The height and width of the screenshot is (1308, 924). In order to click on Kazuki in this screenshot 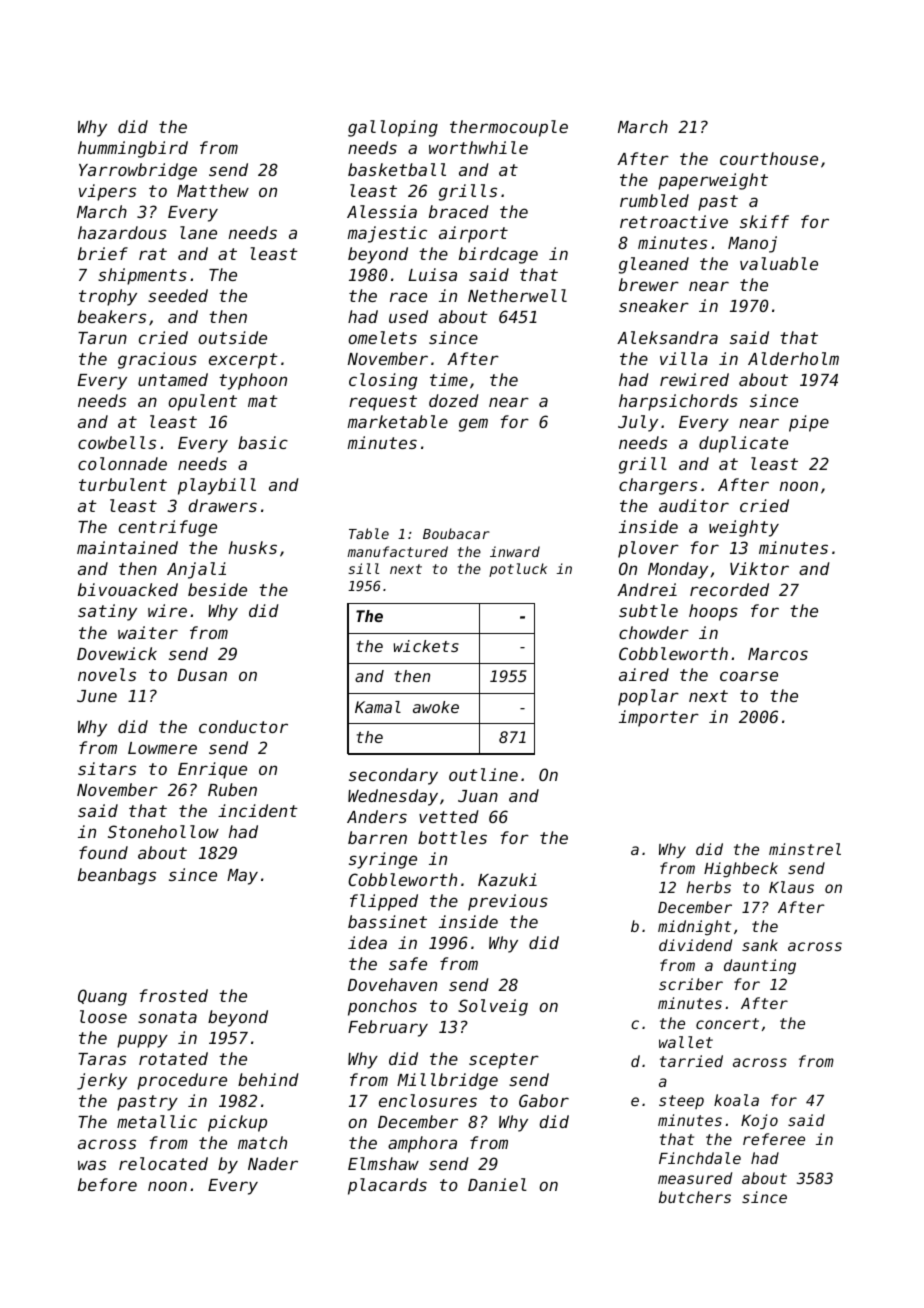, I will do `click(507, 879)`.
